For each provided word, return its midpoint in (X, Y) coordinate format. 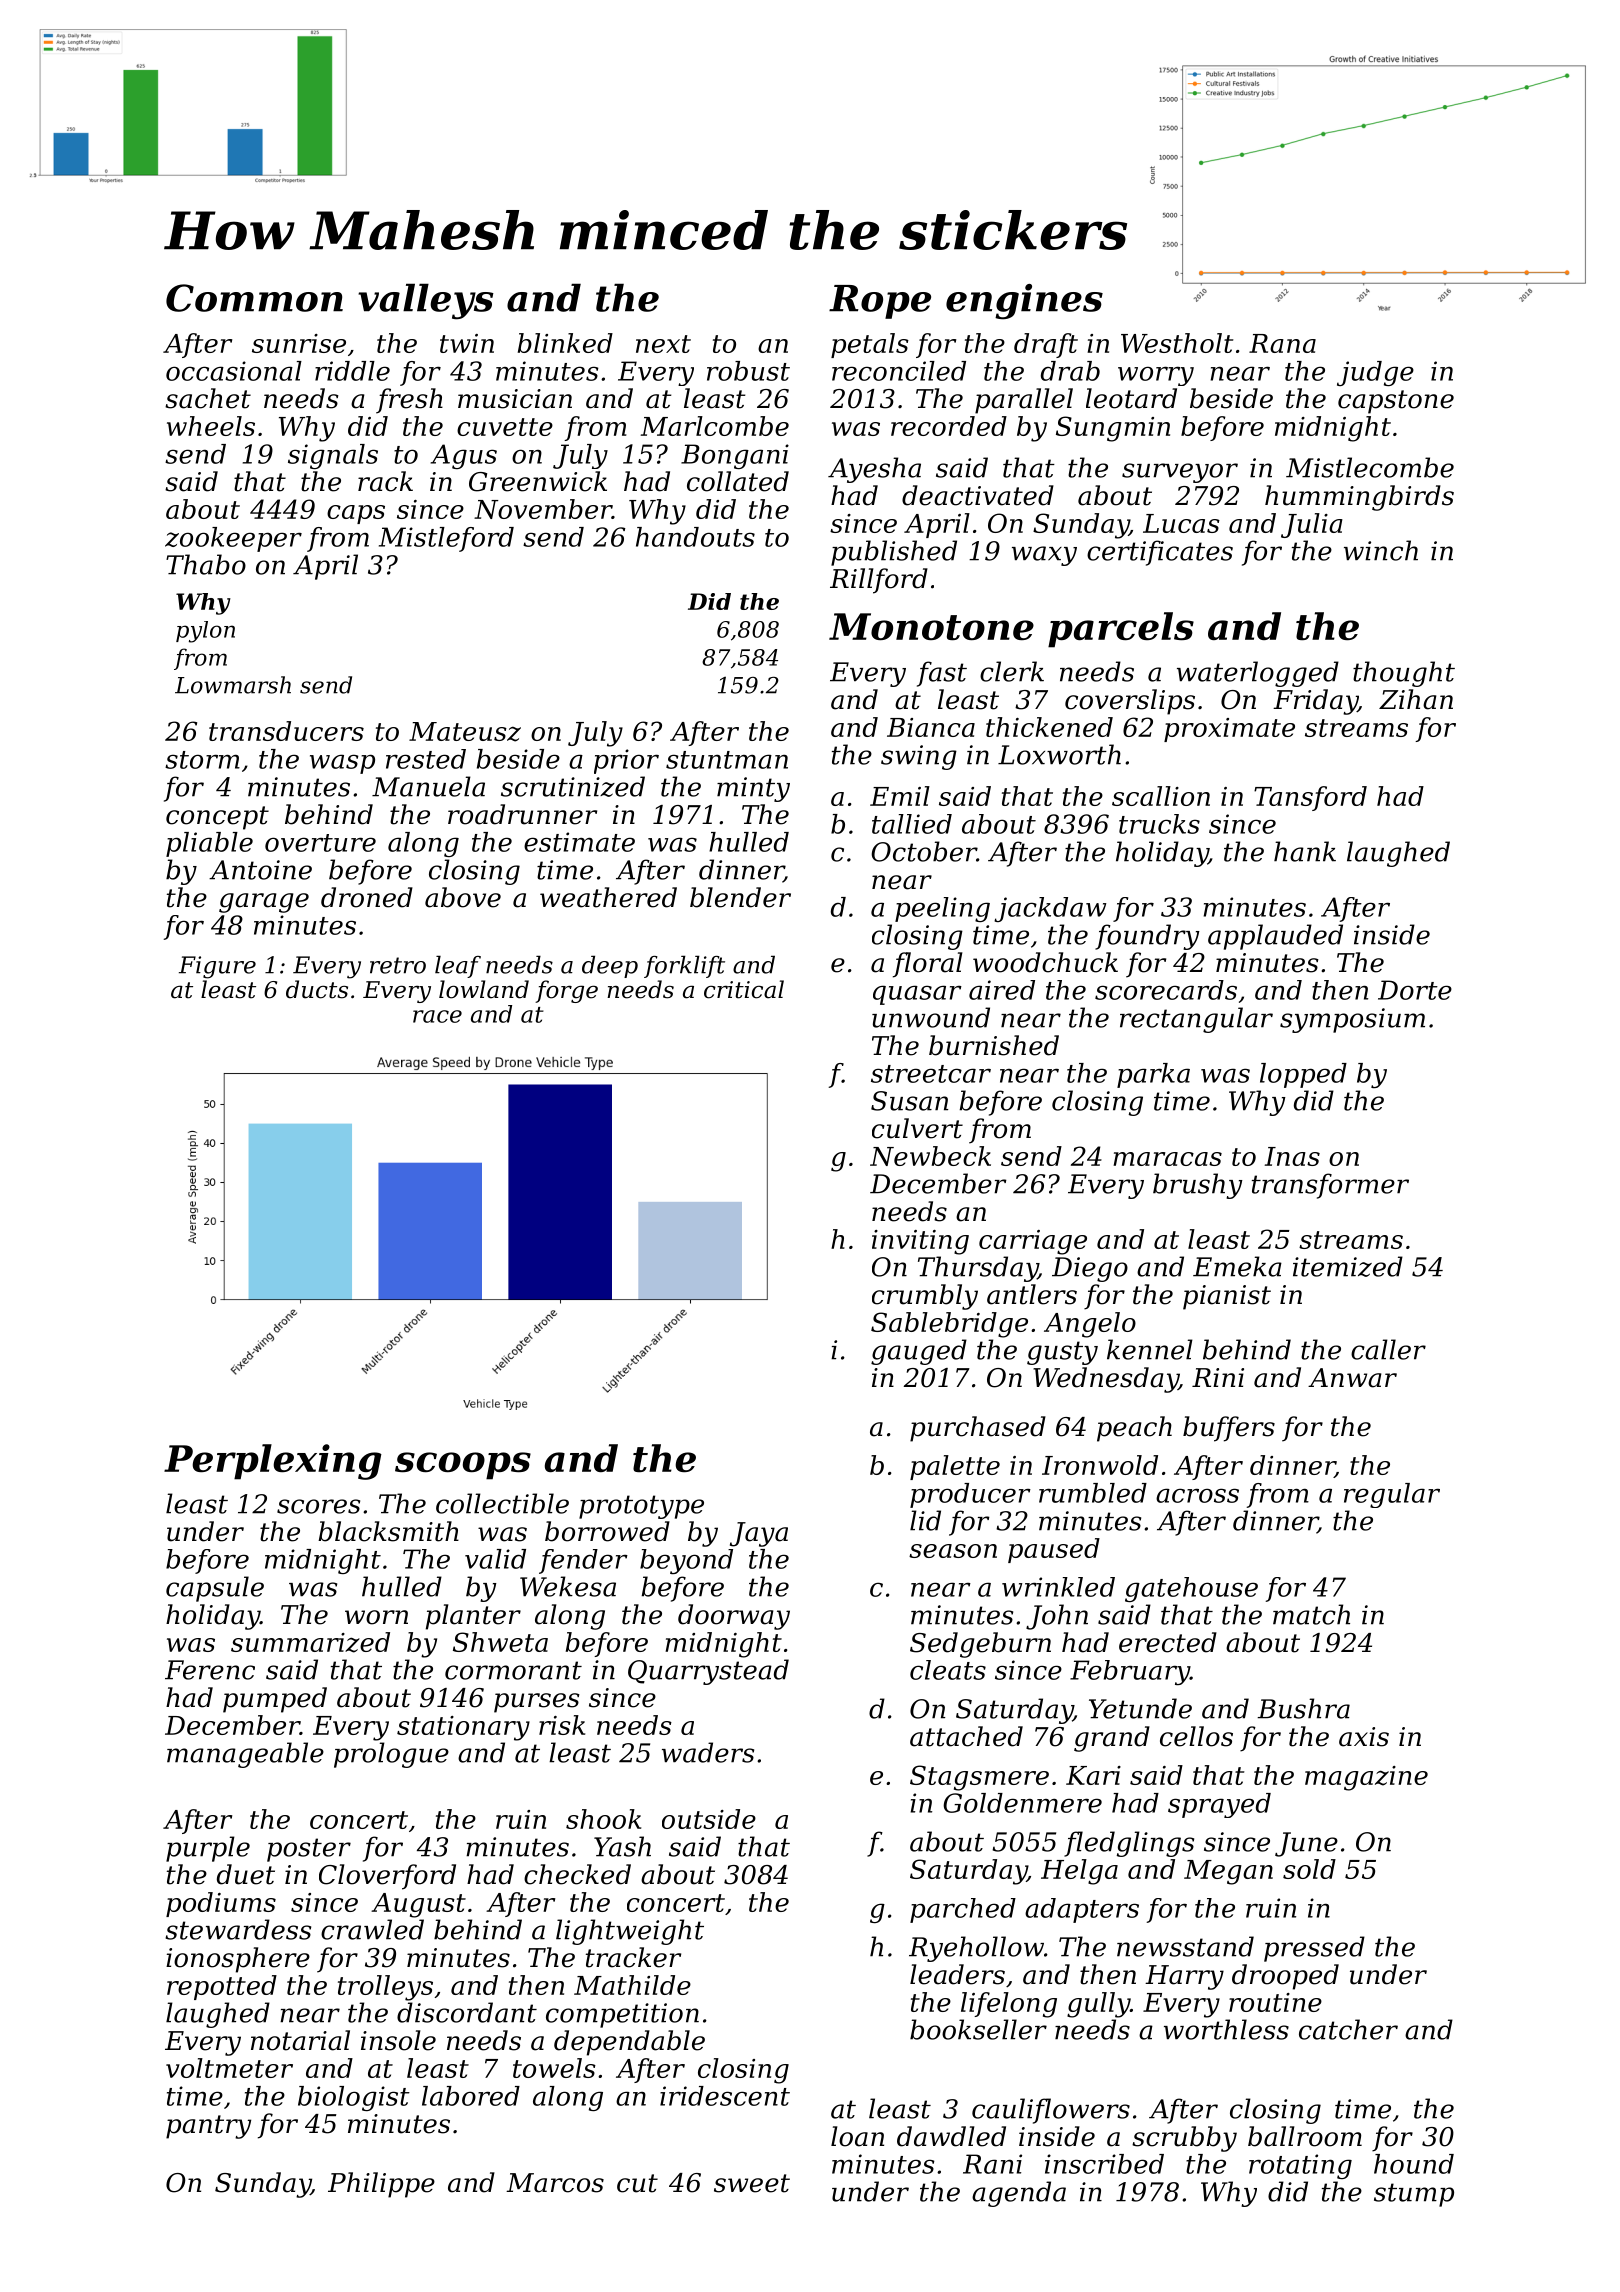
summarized (310, 1642)
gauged (919, 1352)
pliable (209, 844)
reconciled (899, 371)
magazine (1366, 1778)
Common (254, 298)
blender (740, 897)
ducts (317, 989)
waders (708, 1752)
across (1197, 1495)
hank (1305, 851)
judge (1375, 373)
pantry (208, 2127)
